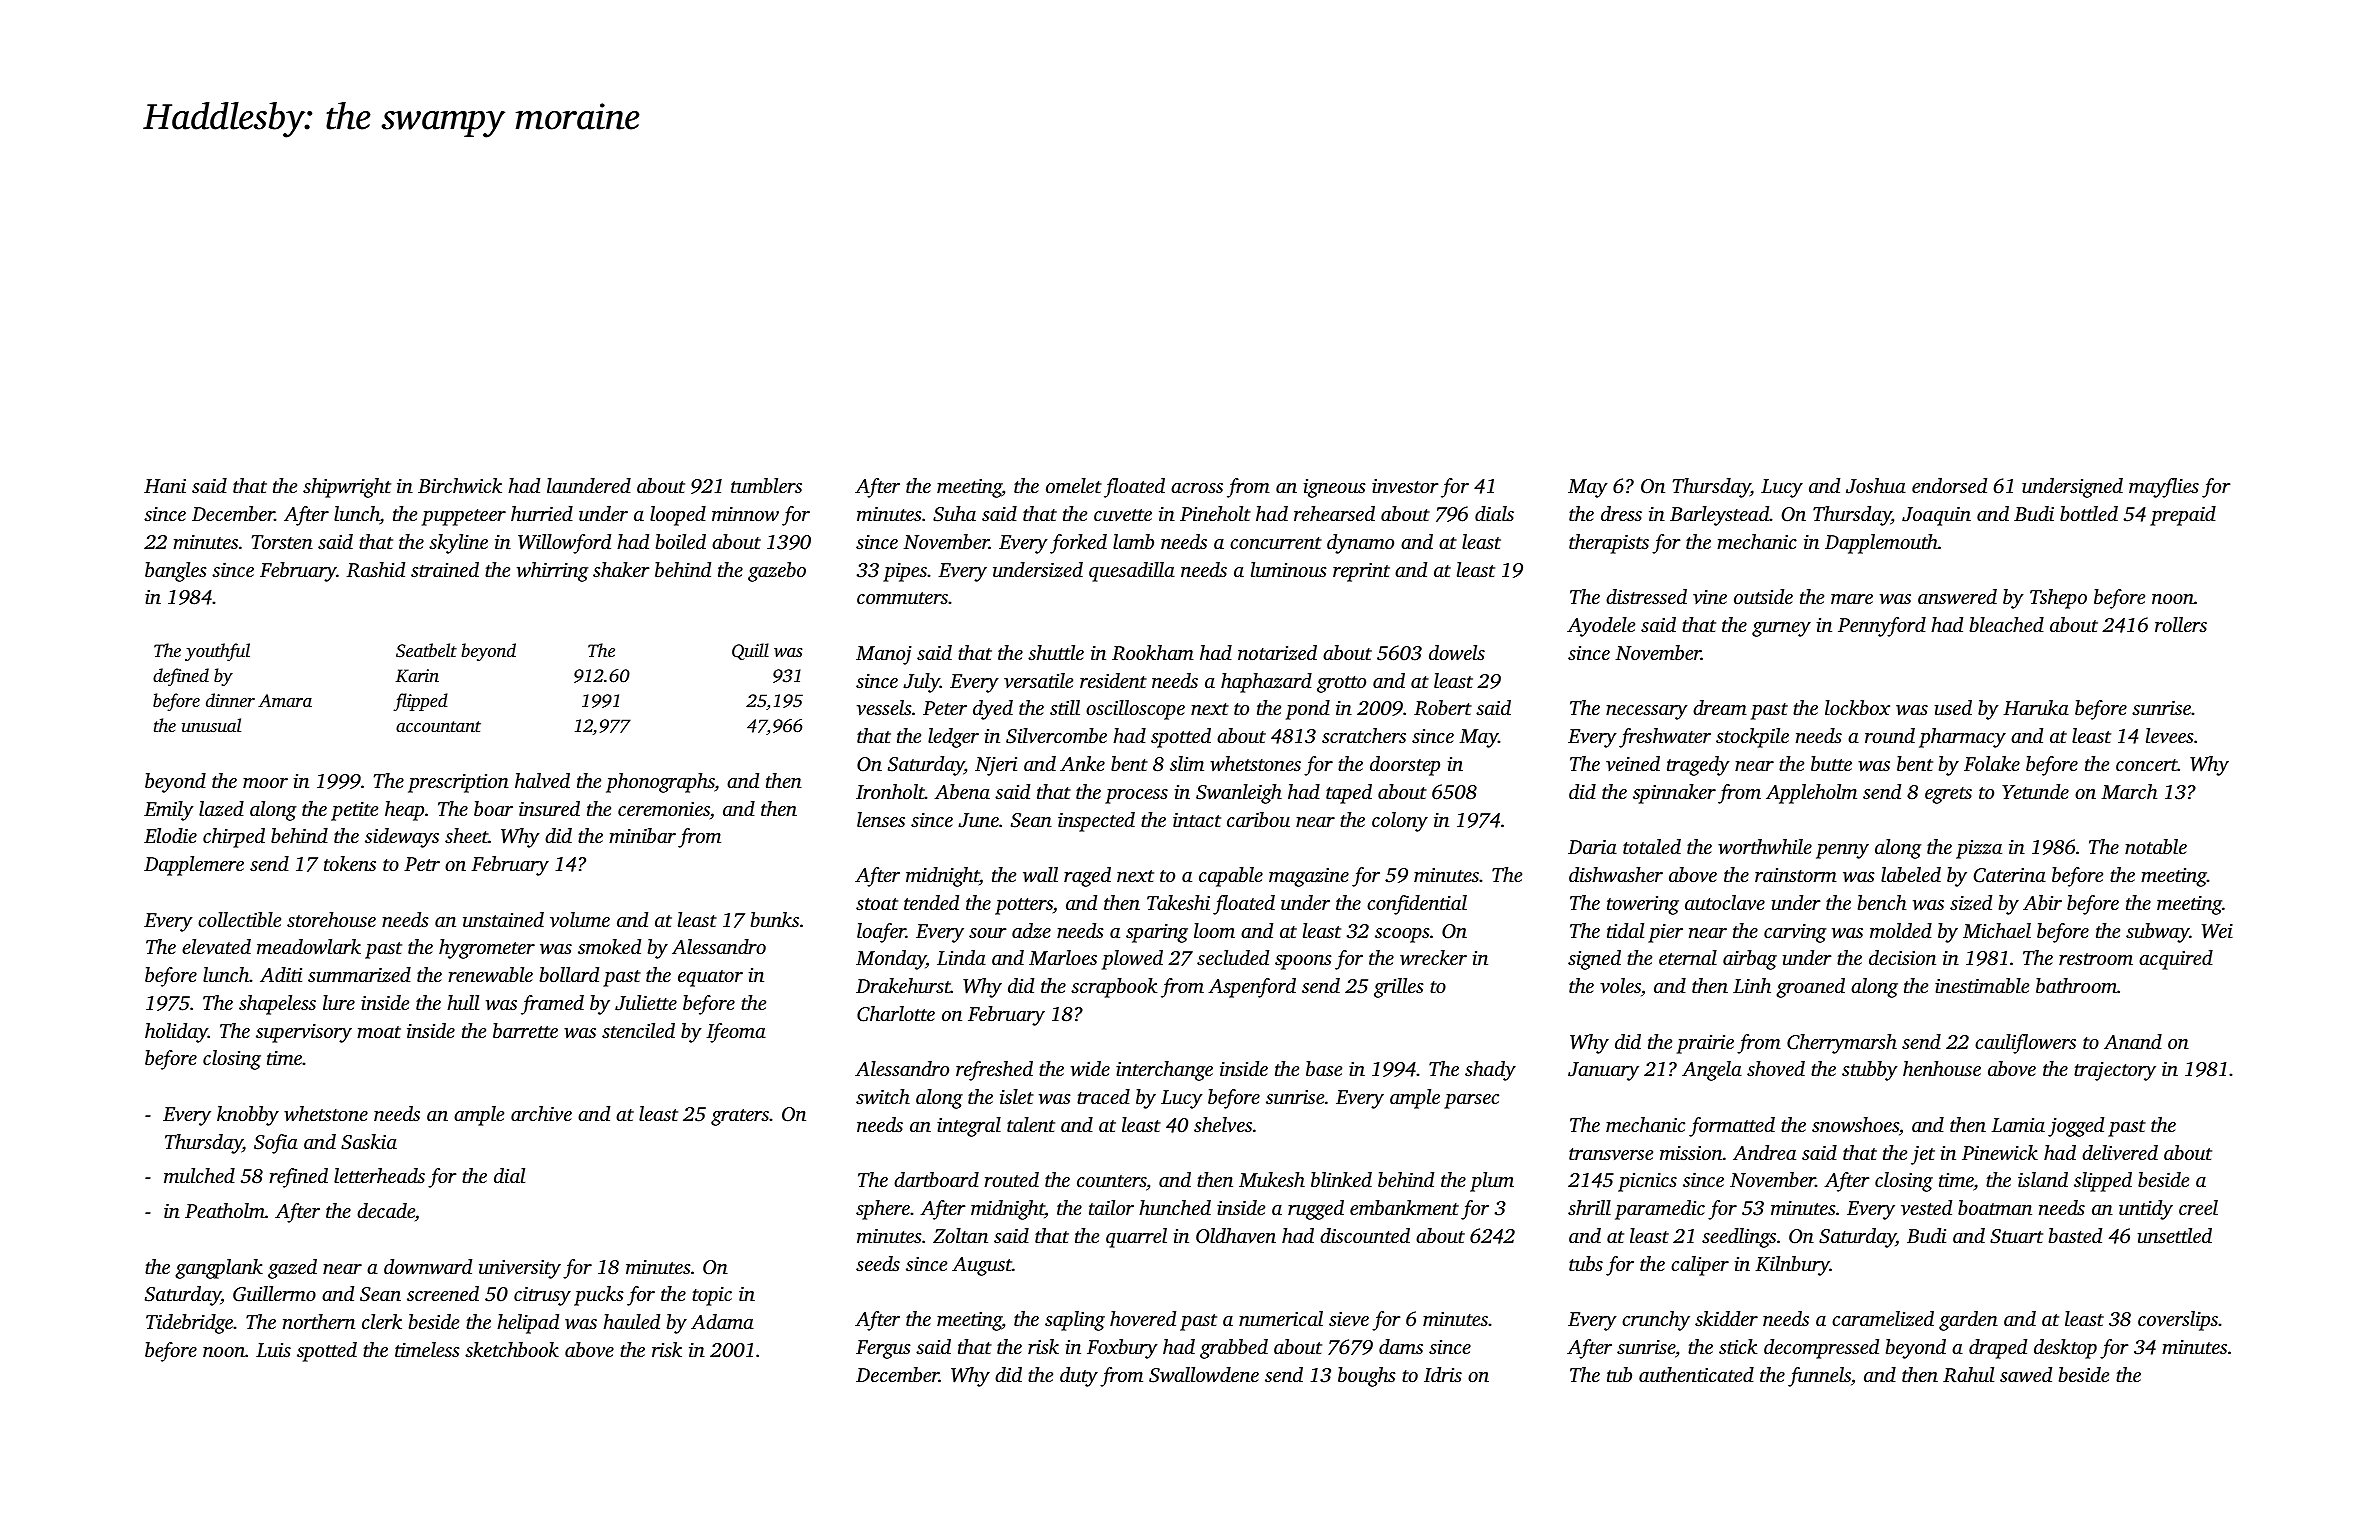 Image resolution: width=2380 pixels, height=1540 pixels. Describe the element at coordinates (1765, 847) in the screenshot. I see `worthwhile` at that location.
